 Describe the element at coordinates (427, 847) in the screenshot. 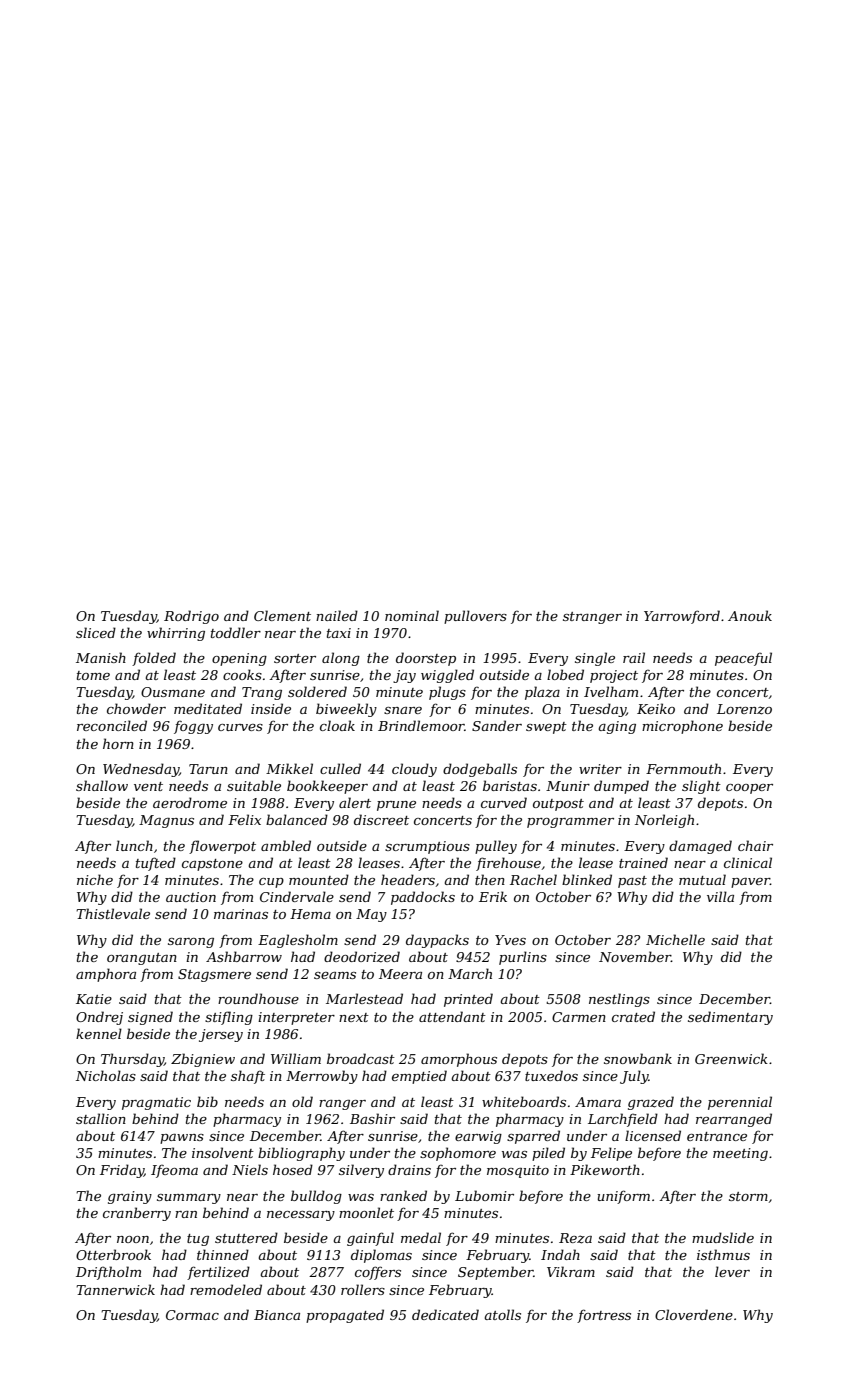

I see `scrumptious` at that location.
